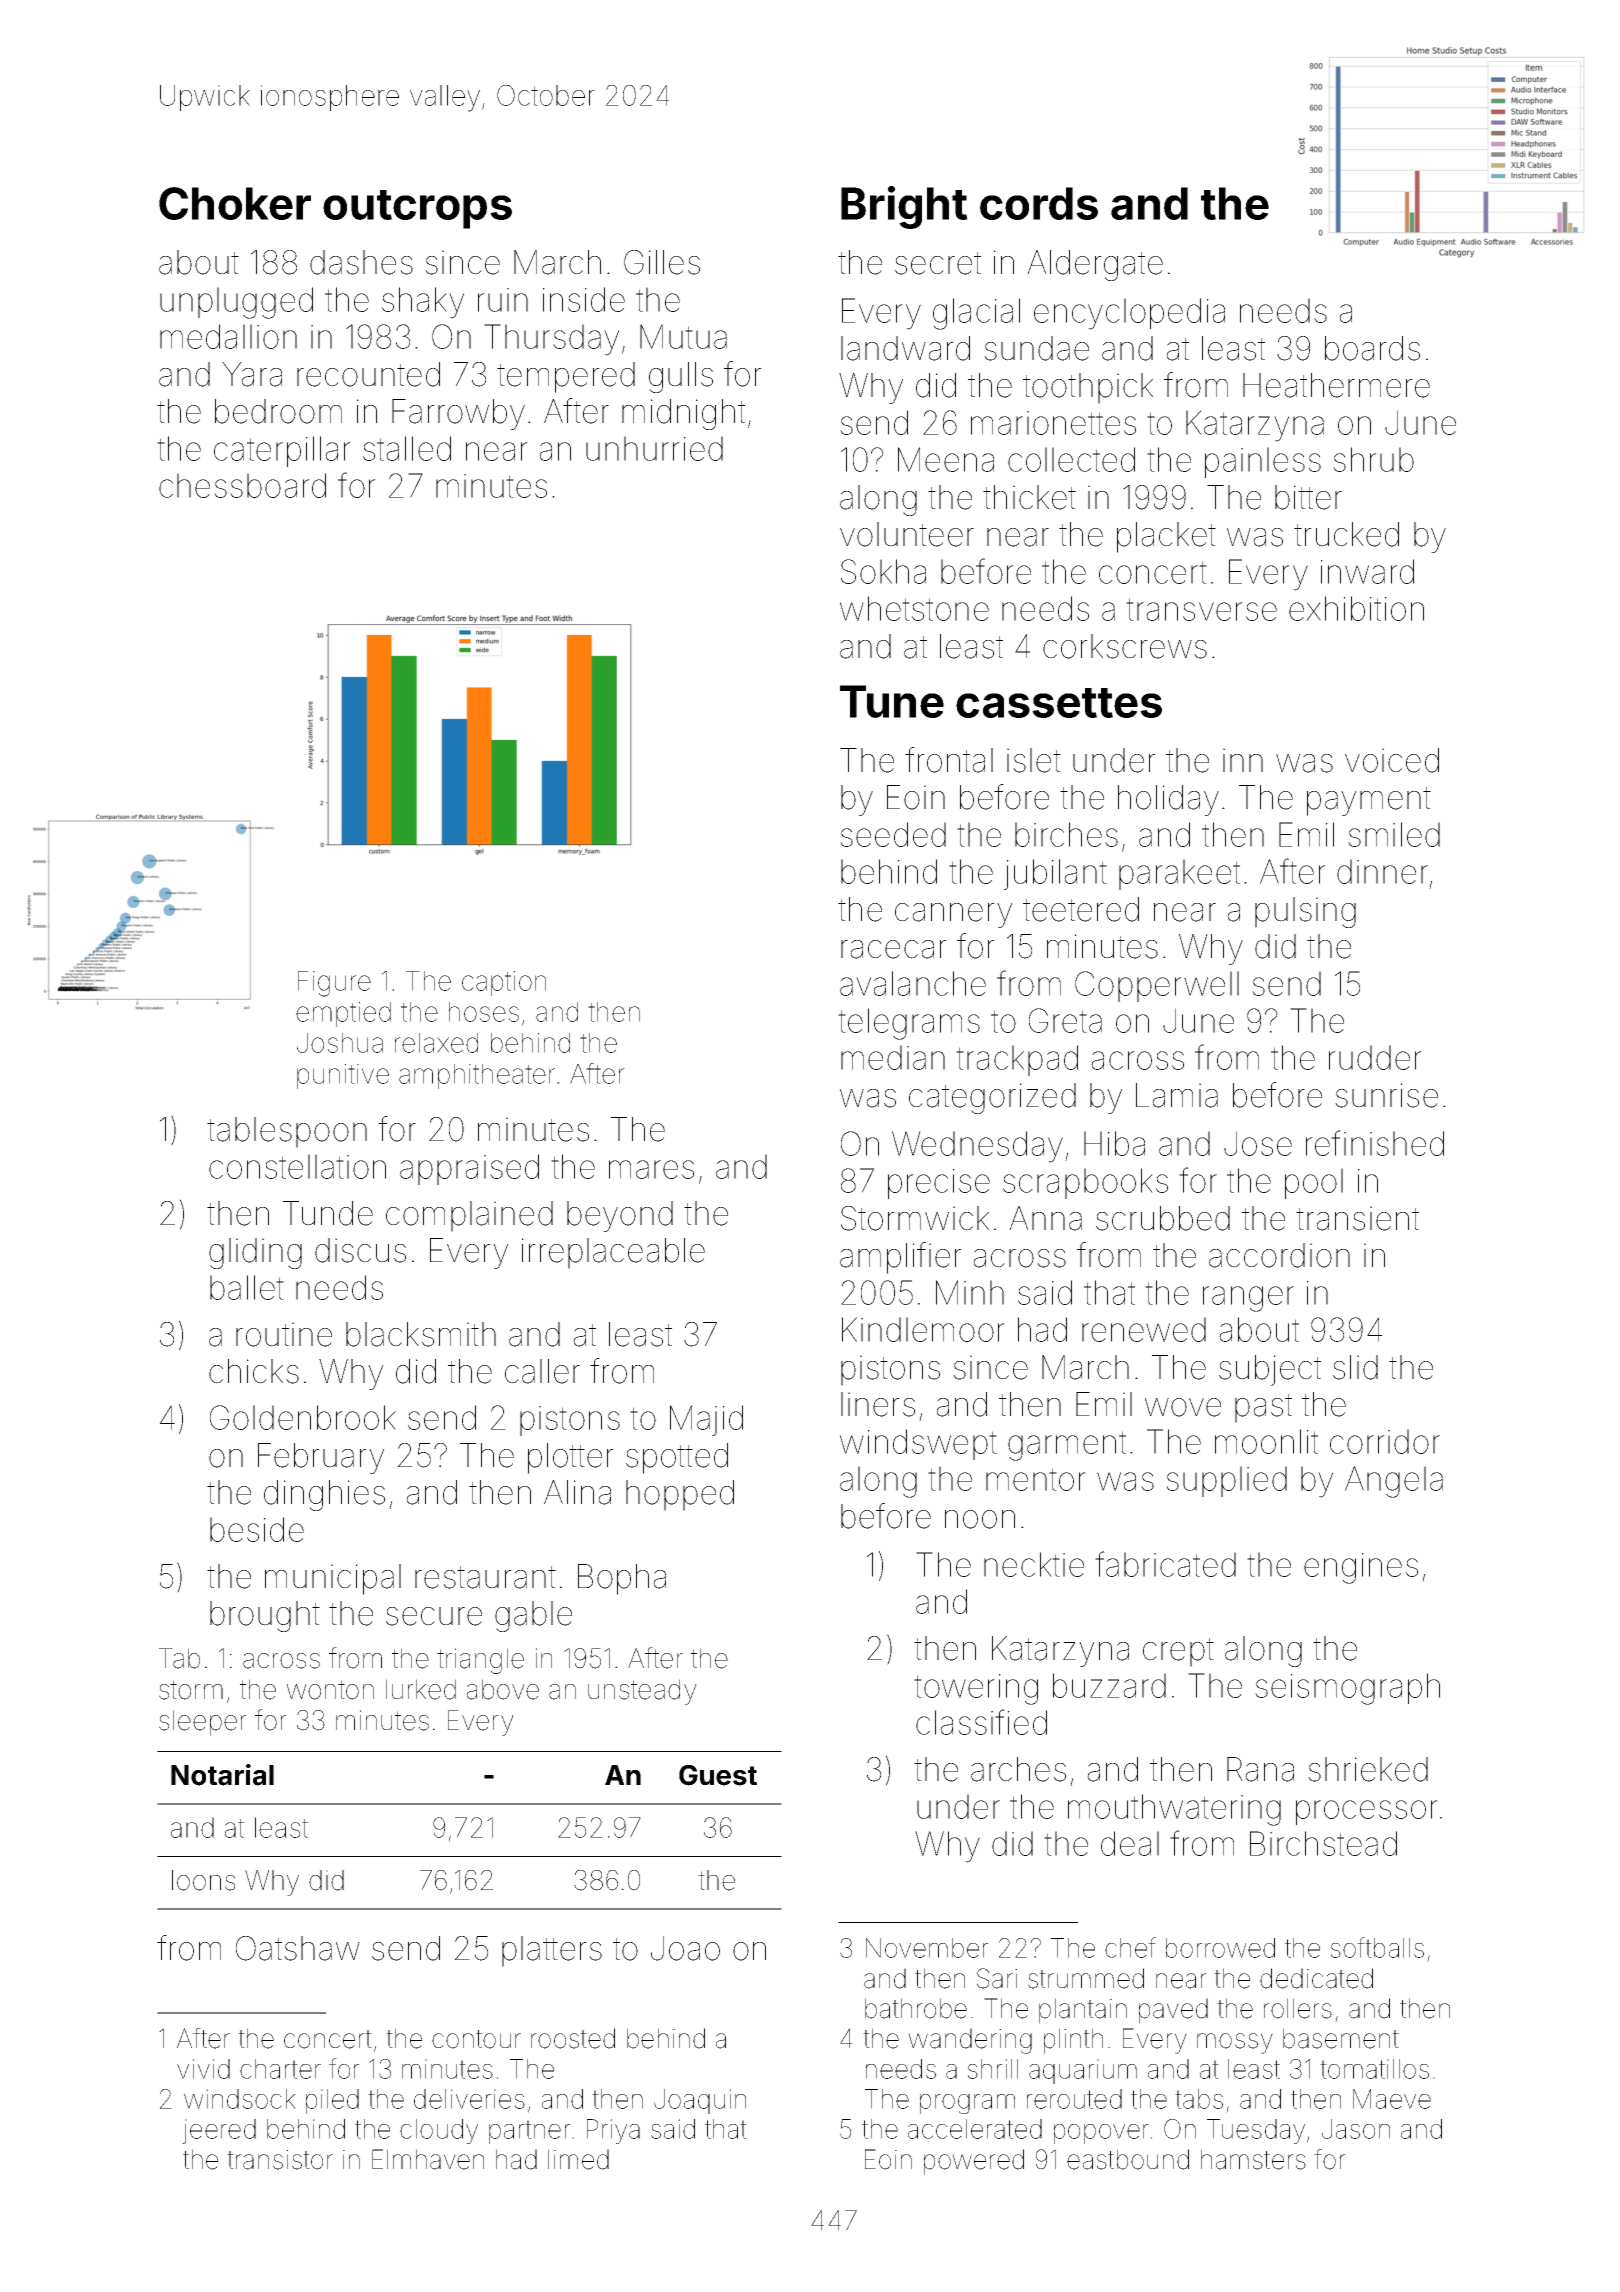 The height and width of the screenshot is (2292, 1620). I want to click on powered, so click(974, 2162).
